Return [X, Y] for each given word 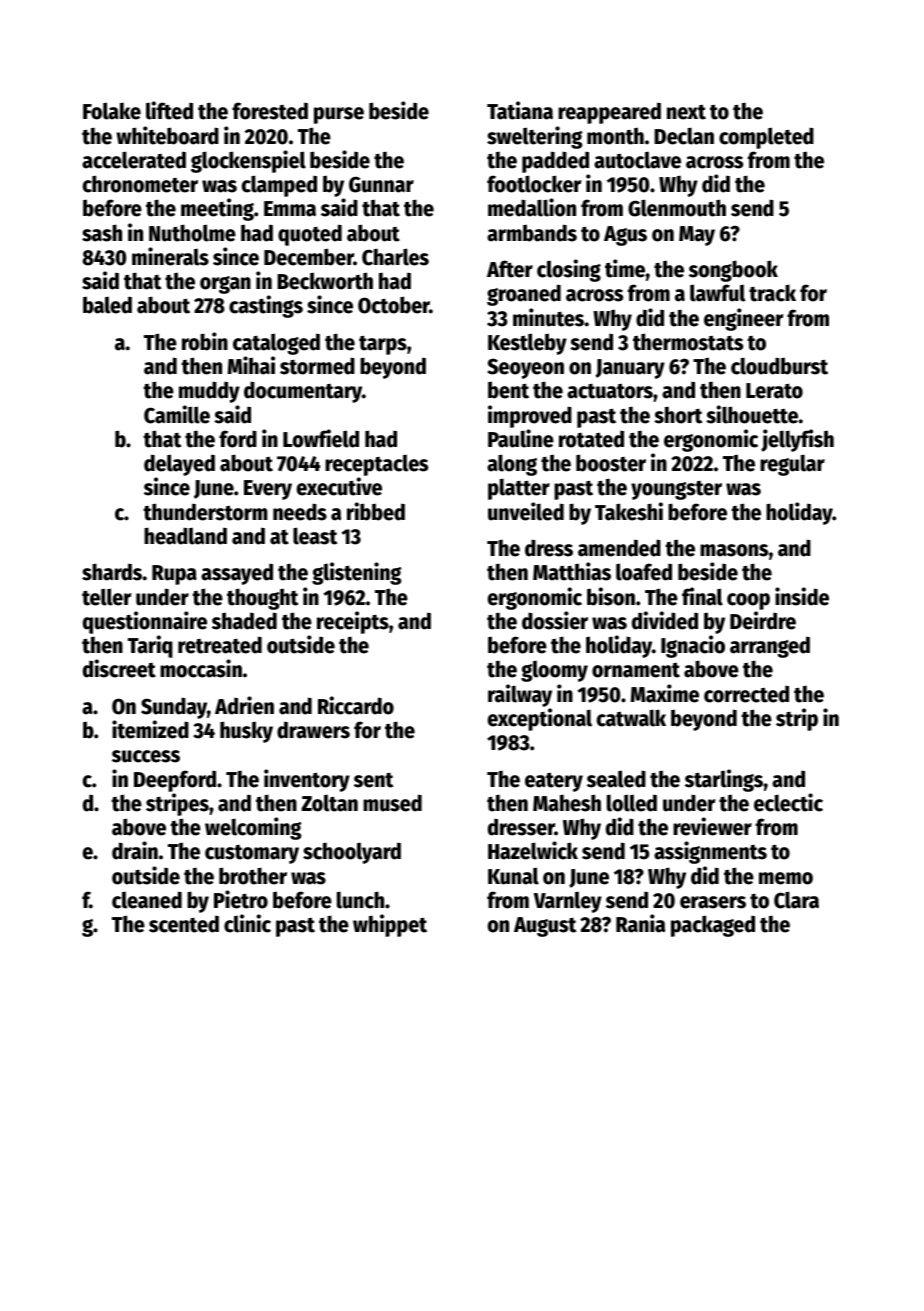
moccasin [201, 668]
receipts [353, 622]
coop [748, 601]
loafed [644, 572]
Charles [395, 257]
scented [184, 924]
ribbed [376, 511]
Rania [640, 923]
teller [106, 597]
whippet [390, 925]
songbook [733, 271]
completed [766, 138]
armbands [532, 233]
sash [102, 233]
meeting [217, 209]
